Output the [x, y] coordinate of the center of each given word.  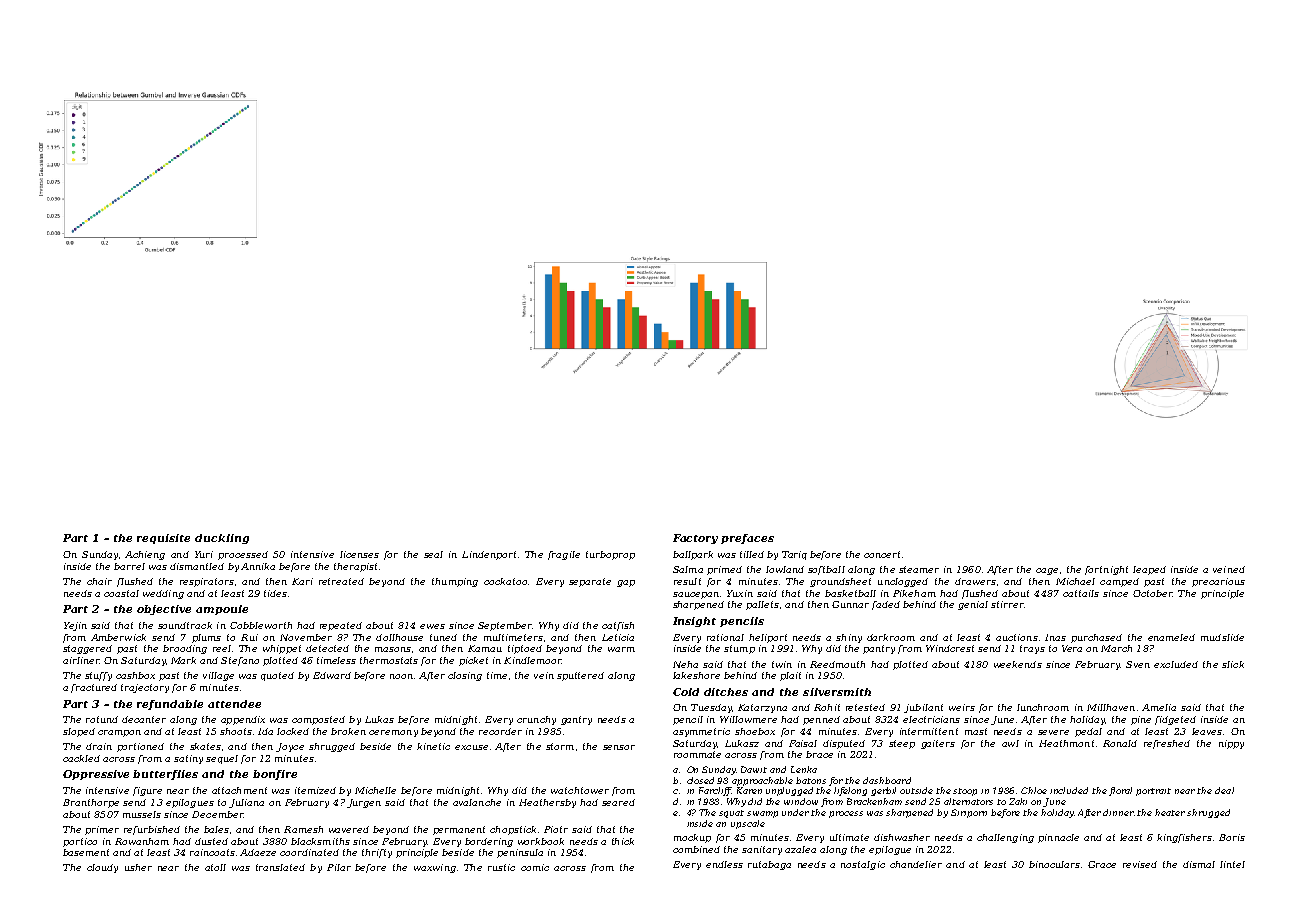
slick [1233, 664]
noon [401, 676]
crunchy [536, 720]
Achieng [145, 555]
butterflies [165, 775]
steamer [919, 569]
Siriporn [969, 813]
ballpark [693, 555]
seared [618, 802]
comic [535, 867]
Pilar [339, 867]
